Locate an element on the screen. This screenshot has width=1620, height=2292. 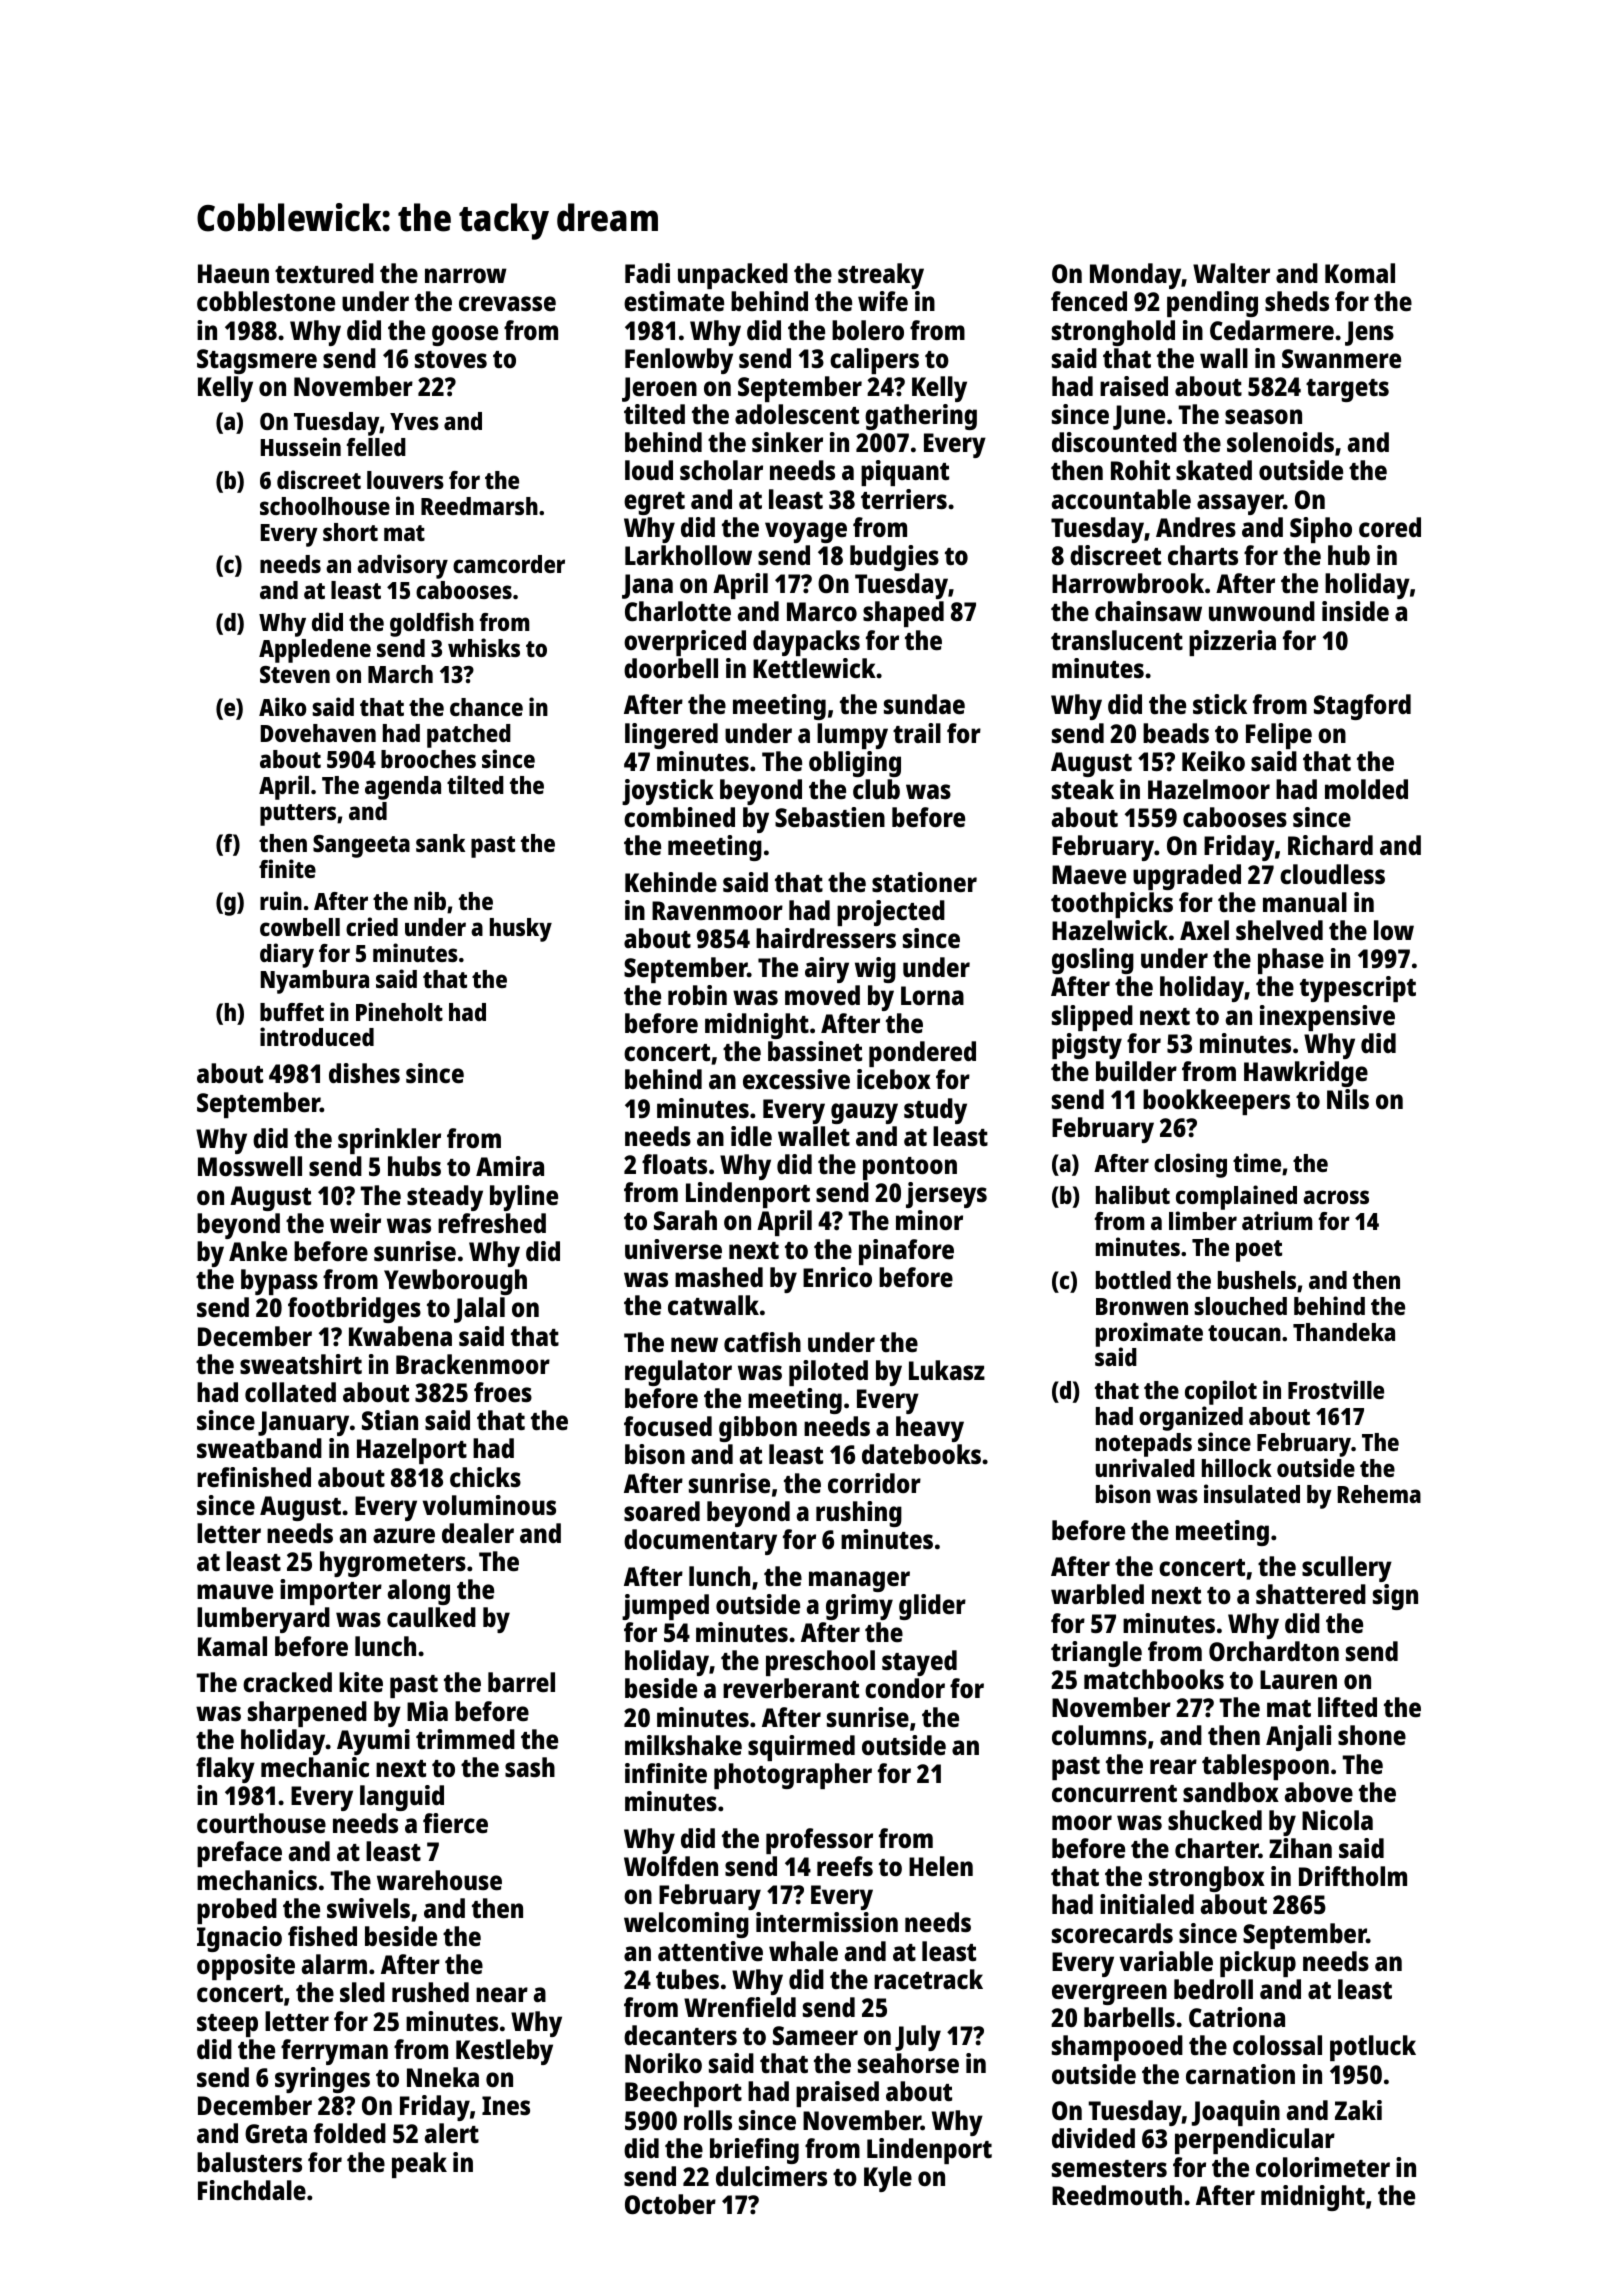
balusters is located at coordinates (249, 2162).
